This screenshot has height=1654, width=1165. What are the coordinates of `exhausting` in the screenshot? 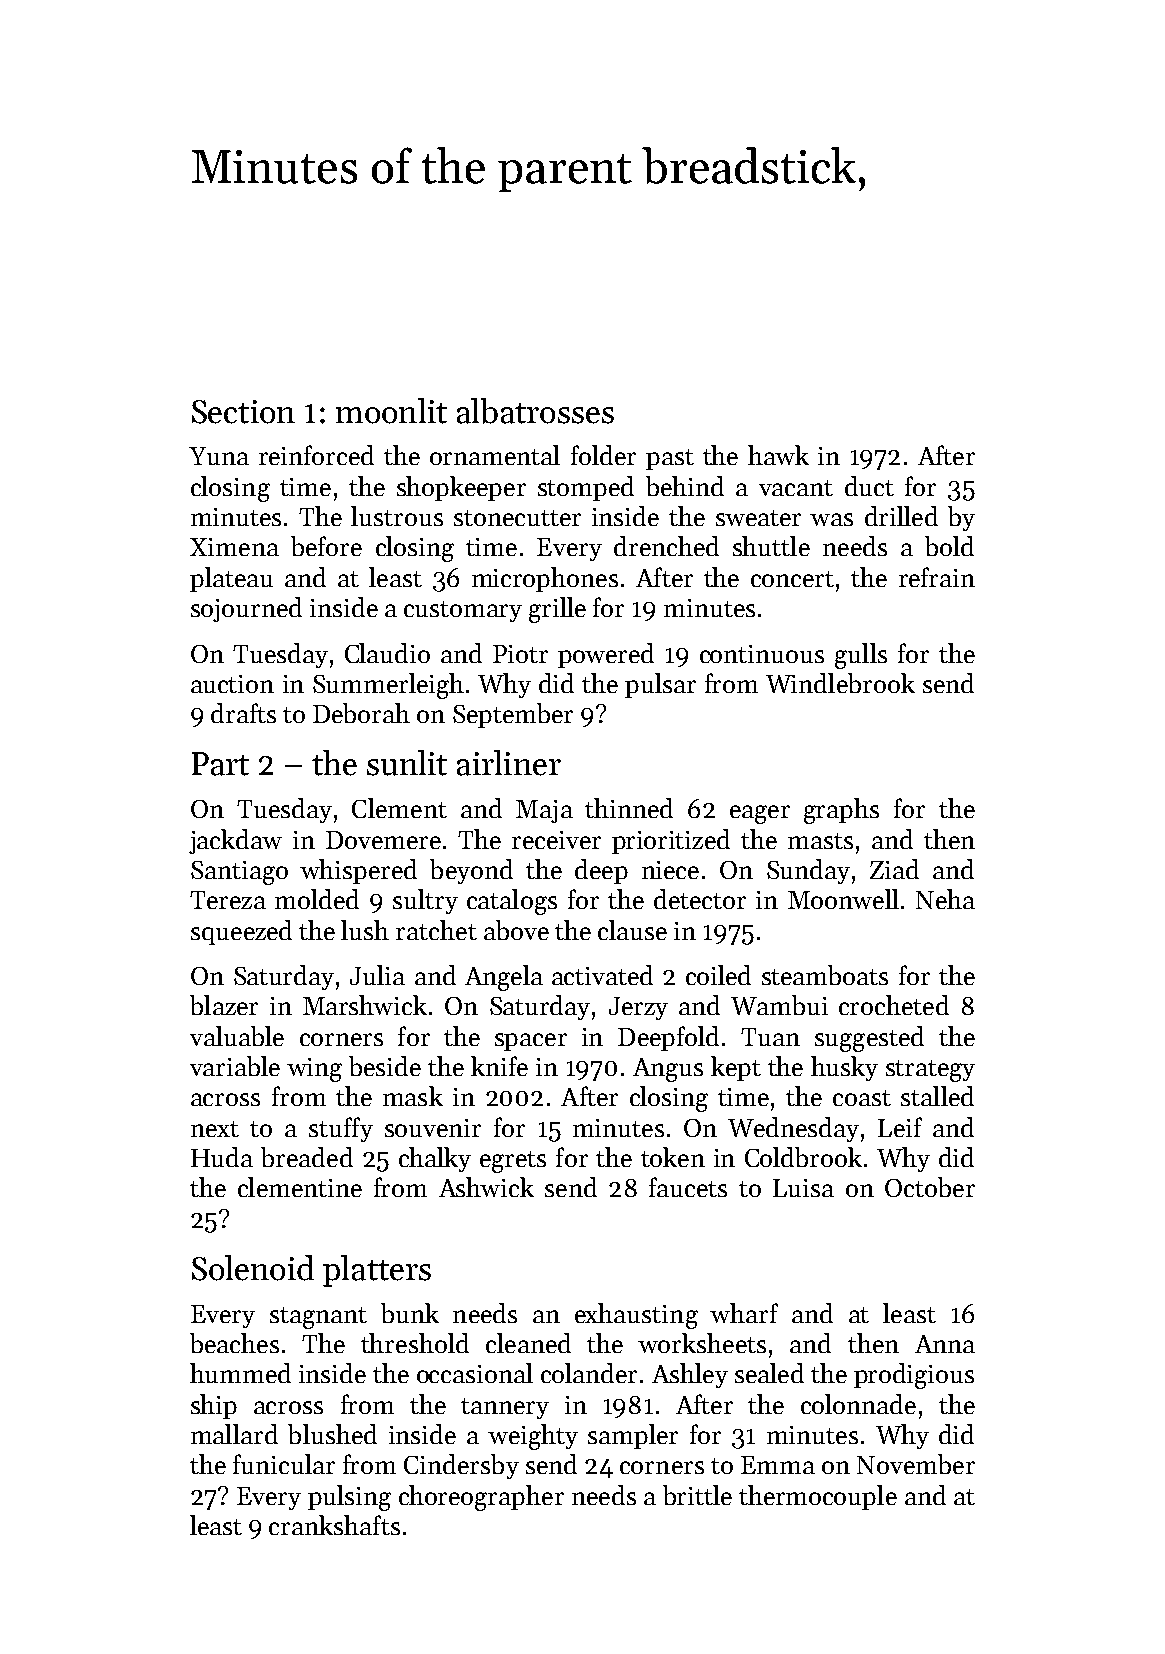 It's located at (636, 1316).
